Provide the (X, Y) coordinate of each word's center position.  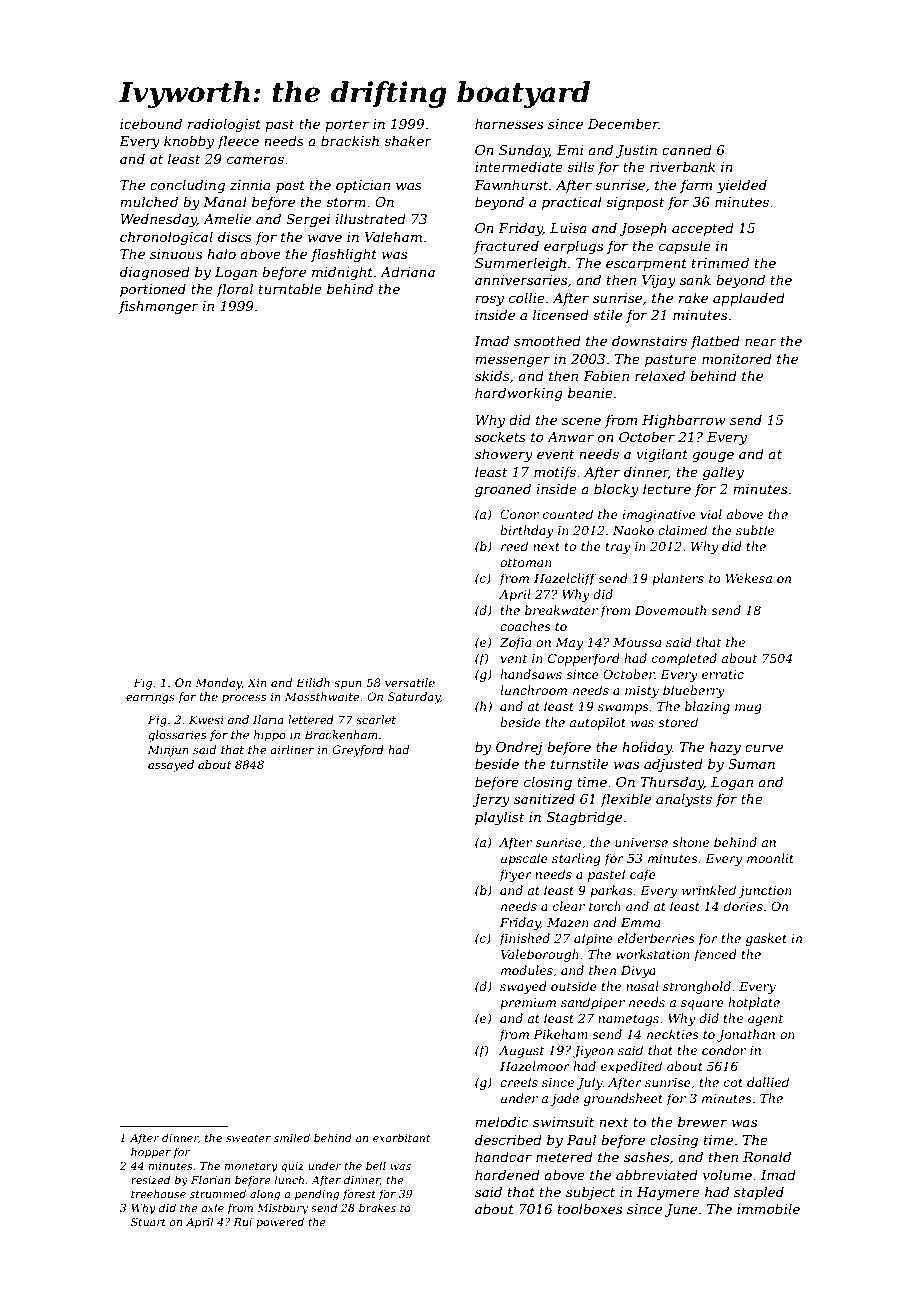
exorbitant (402, 1137)
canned (687, 149)
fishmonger (159, 307)
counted (568, 514)
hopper (151, 1152)
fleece (238, 142)
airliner (292, 749)
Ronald (767, 1156)
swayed (523, 987)
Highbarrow (684, 421)
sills (580, 166)
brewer (702, 1121)
